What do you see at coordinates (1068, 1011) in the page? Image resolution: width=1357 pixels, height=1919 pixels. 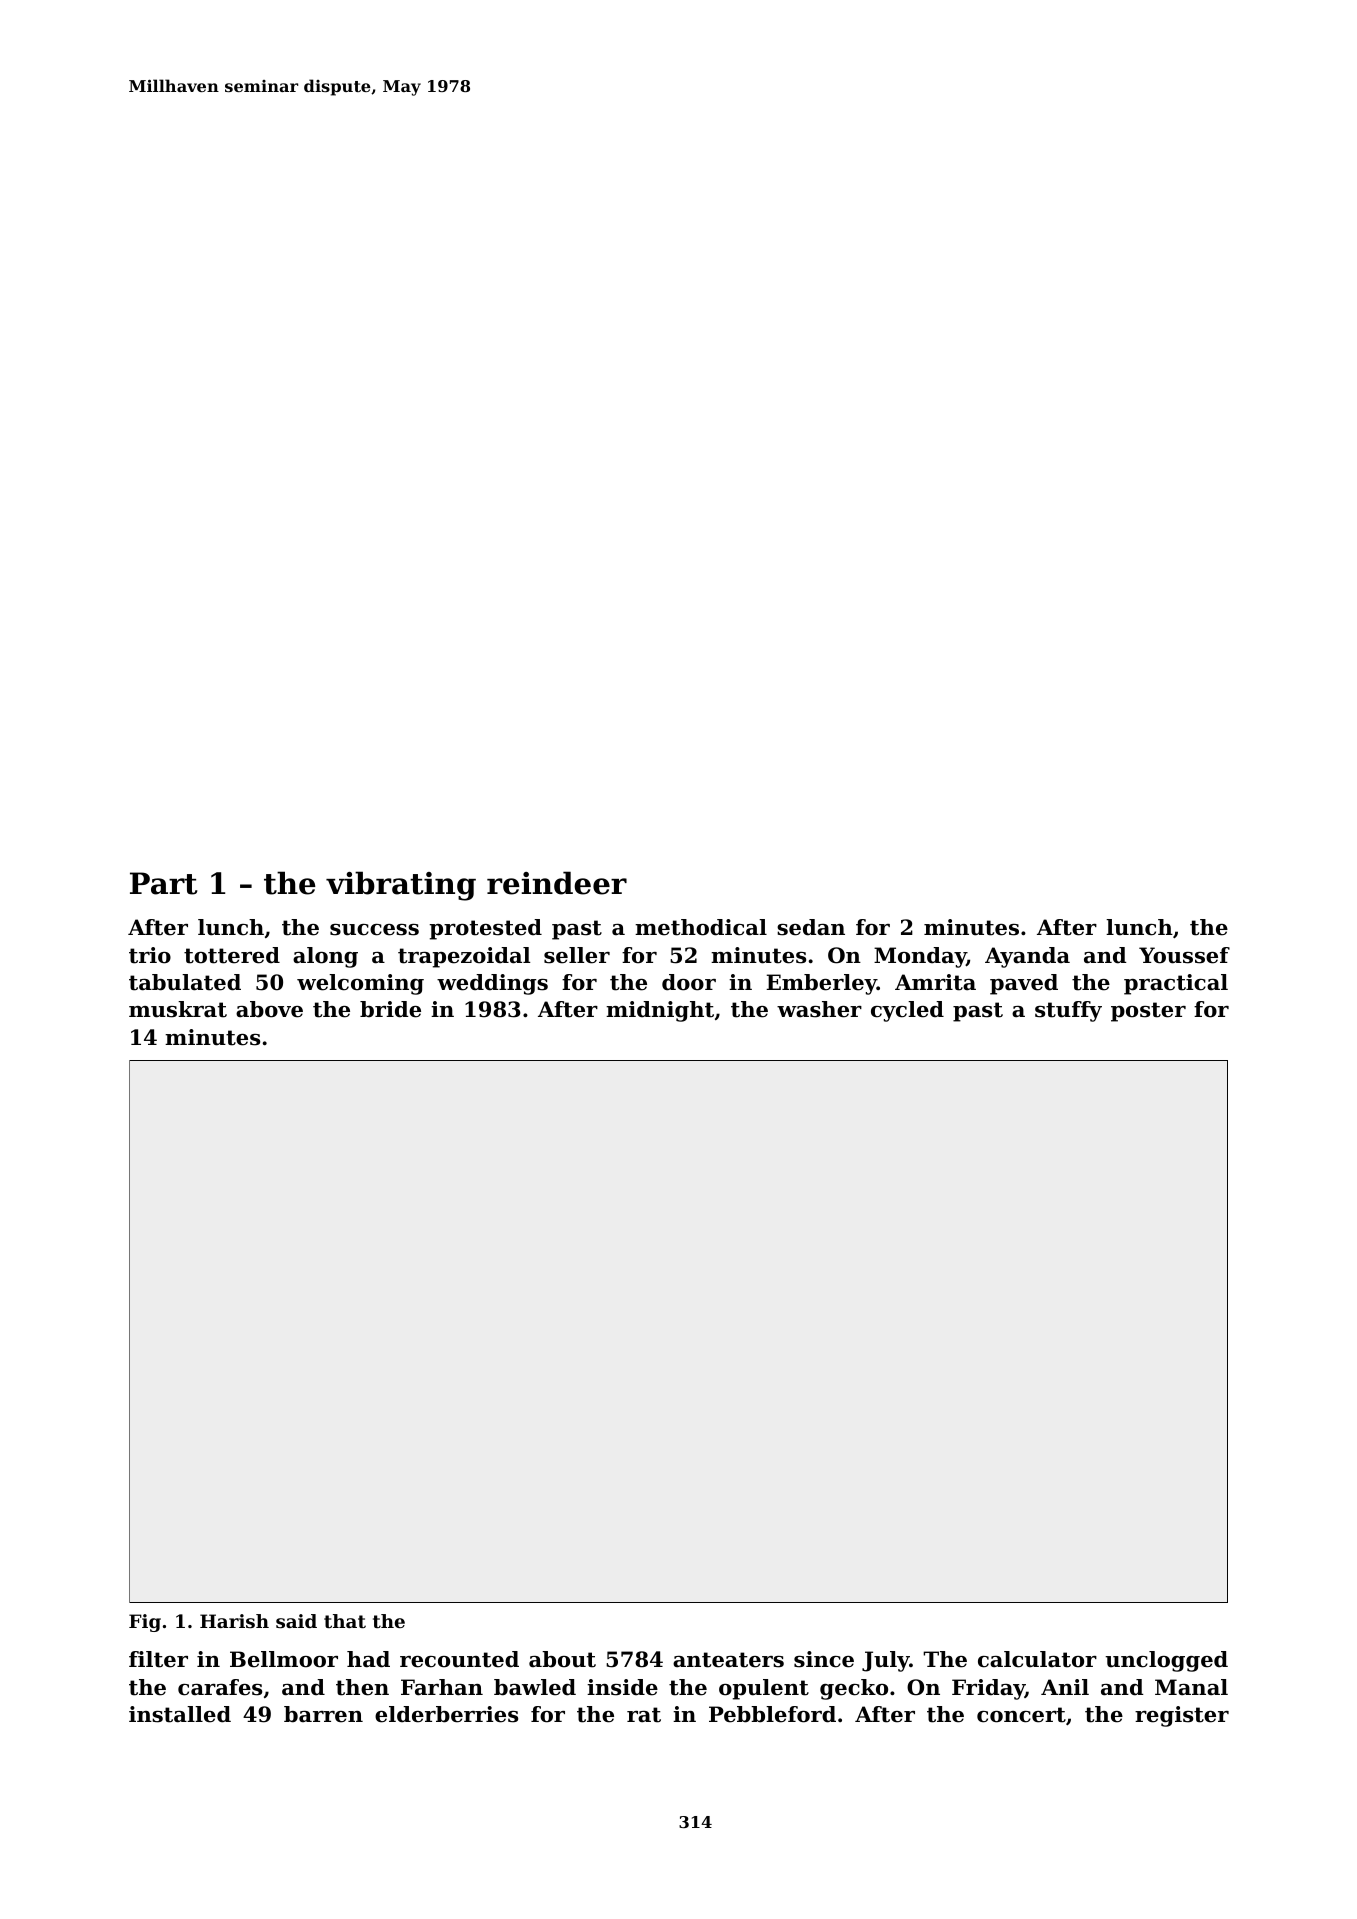 I see `stuffy` at bounding box center [1068, 1011].
